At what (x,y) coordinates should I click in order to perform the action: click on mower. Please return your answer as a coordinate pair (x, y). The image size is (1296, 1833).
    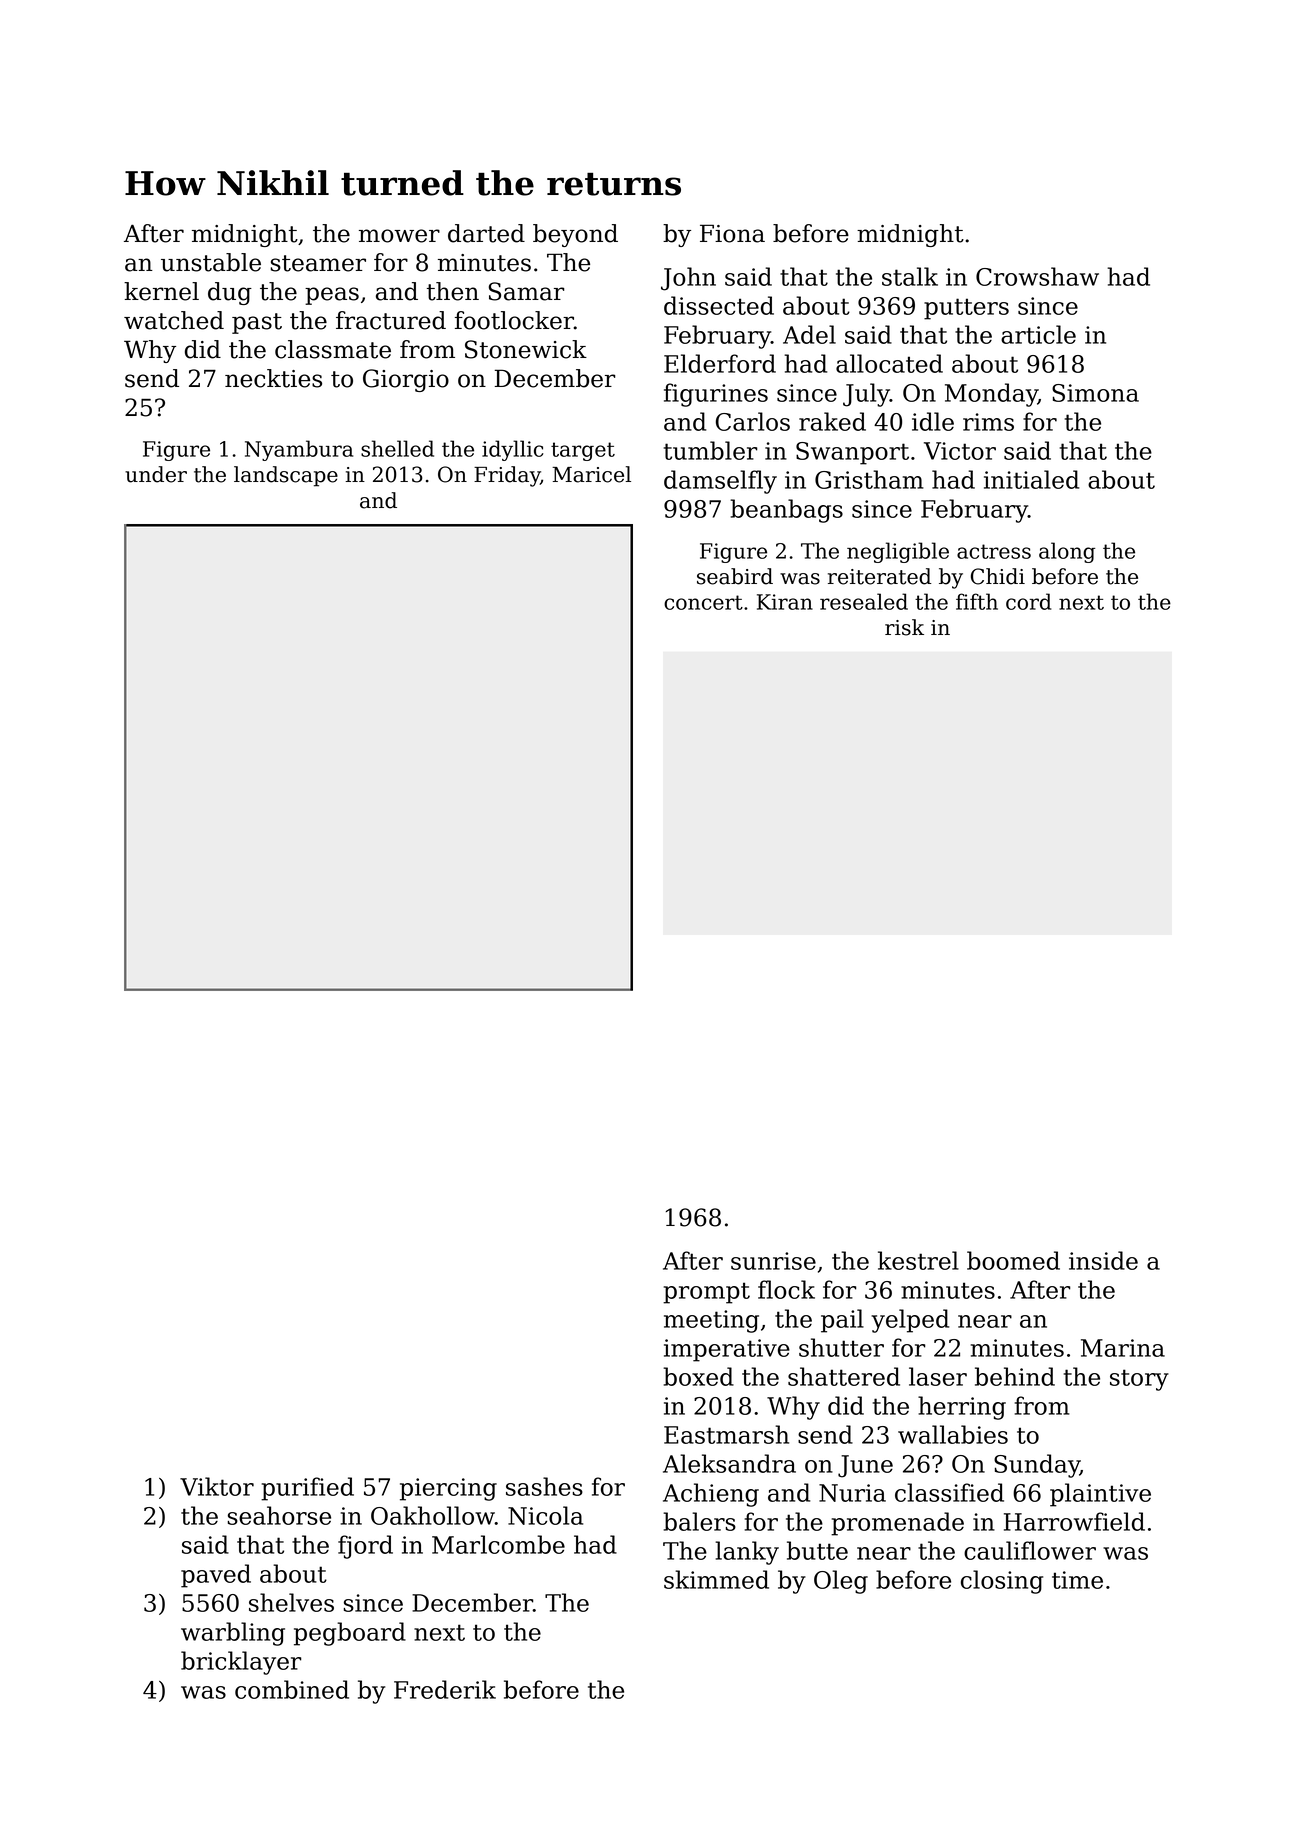
    Looking at the image, I should click on (399, 236).
